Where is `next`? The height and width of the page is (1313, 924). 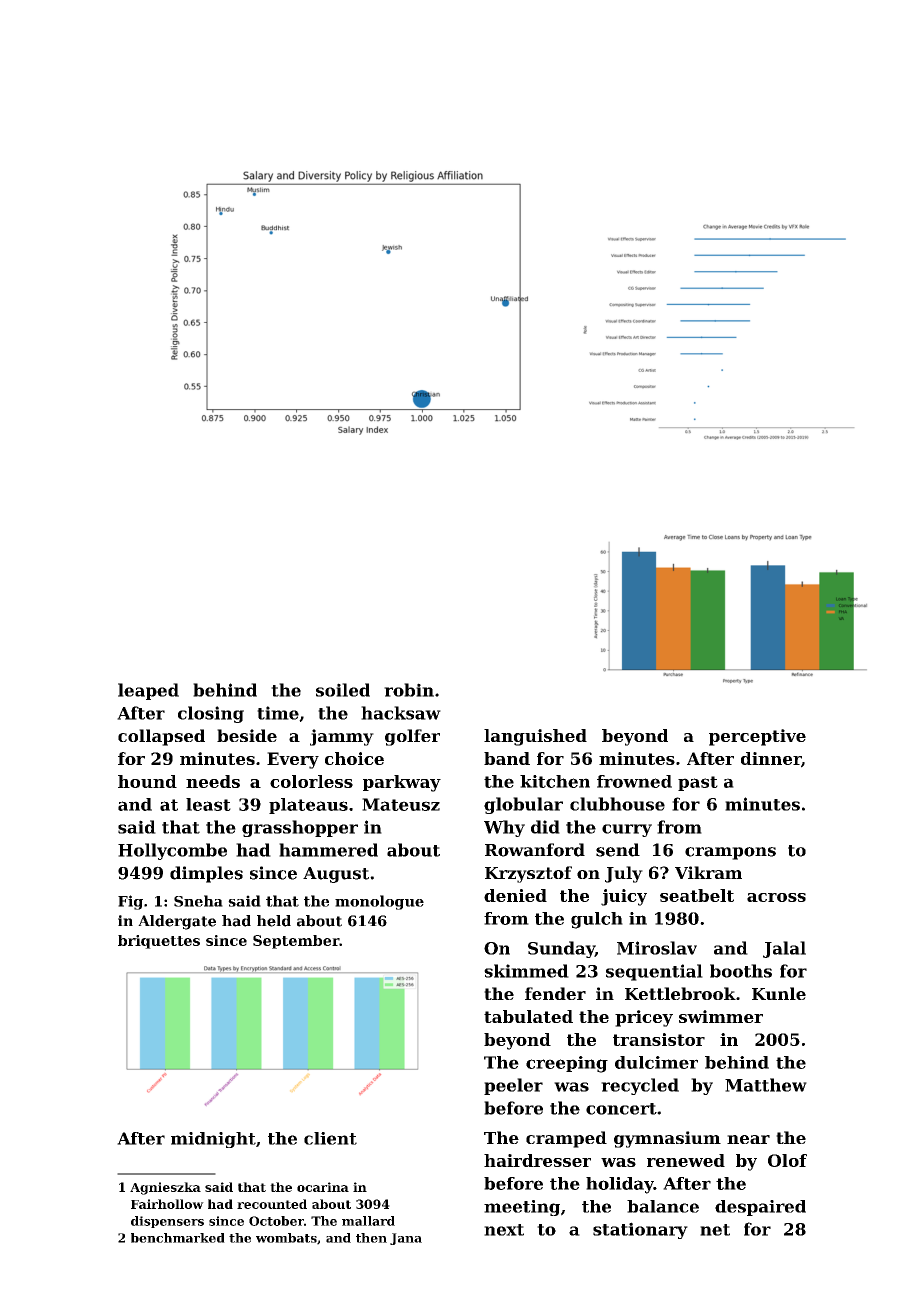 next is located at coordinates (504, 1230).
